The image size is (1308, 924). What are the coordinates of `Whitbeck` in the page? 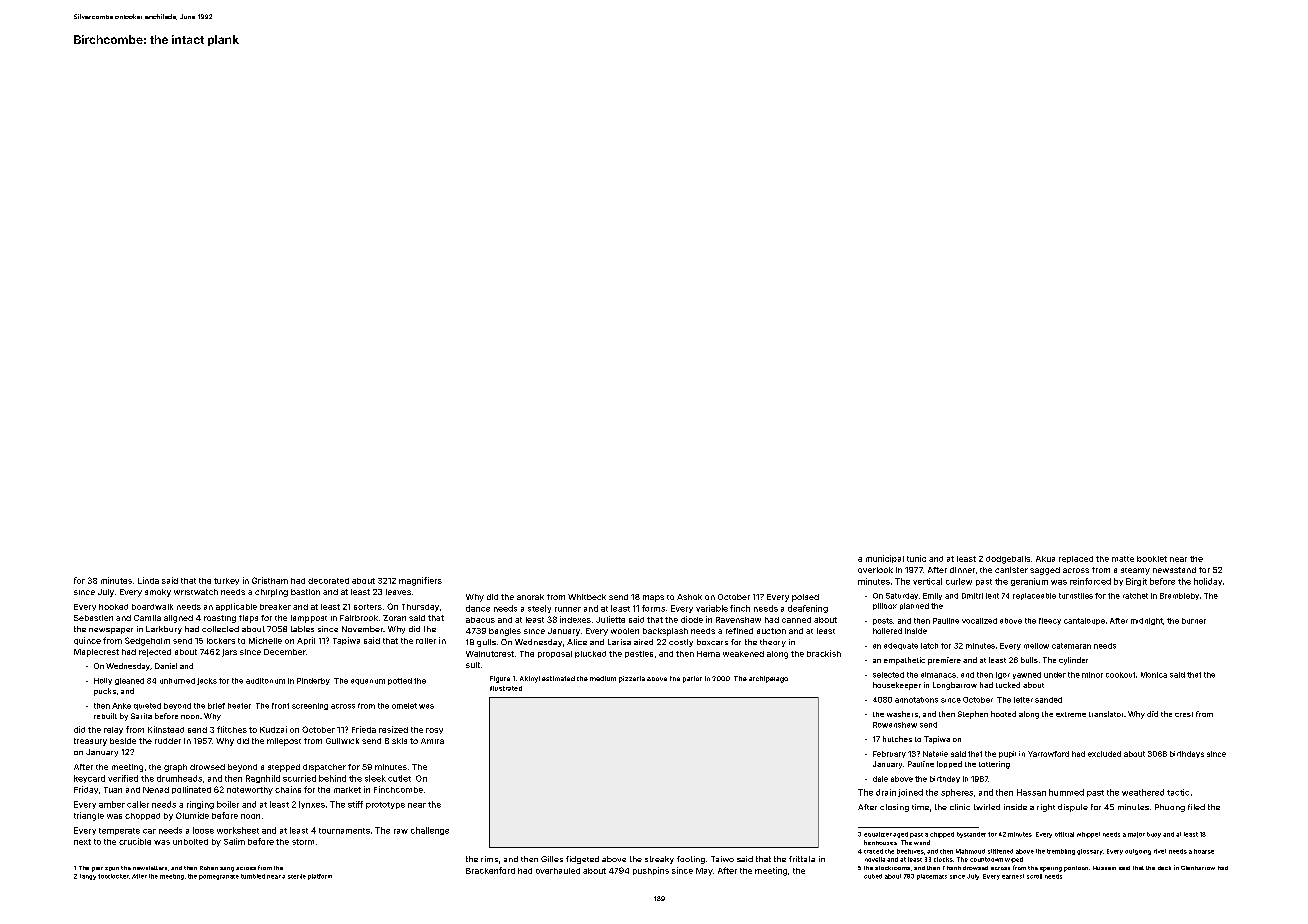 It's located at (587, 597).
